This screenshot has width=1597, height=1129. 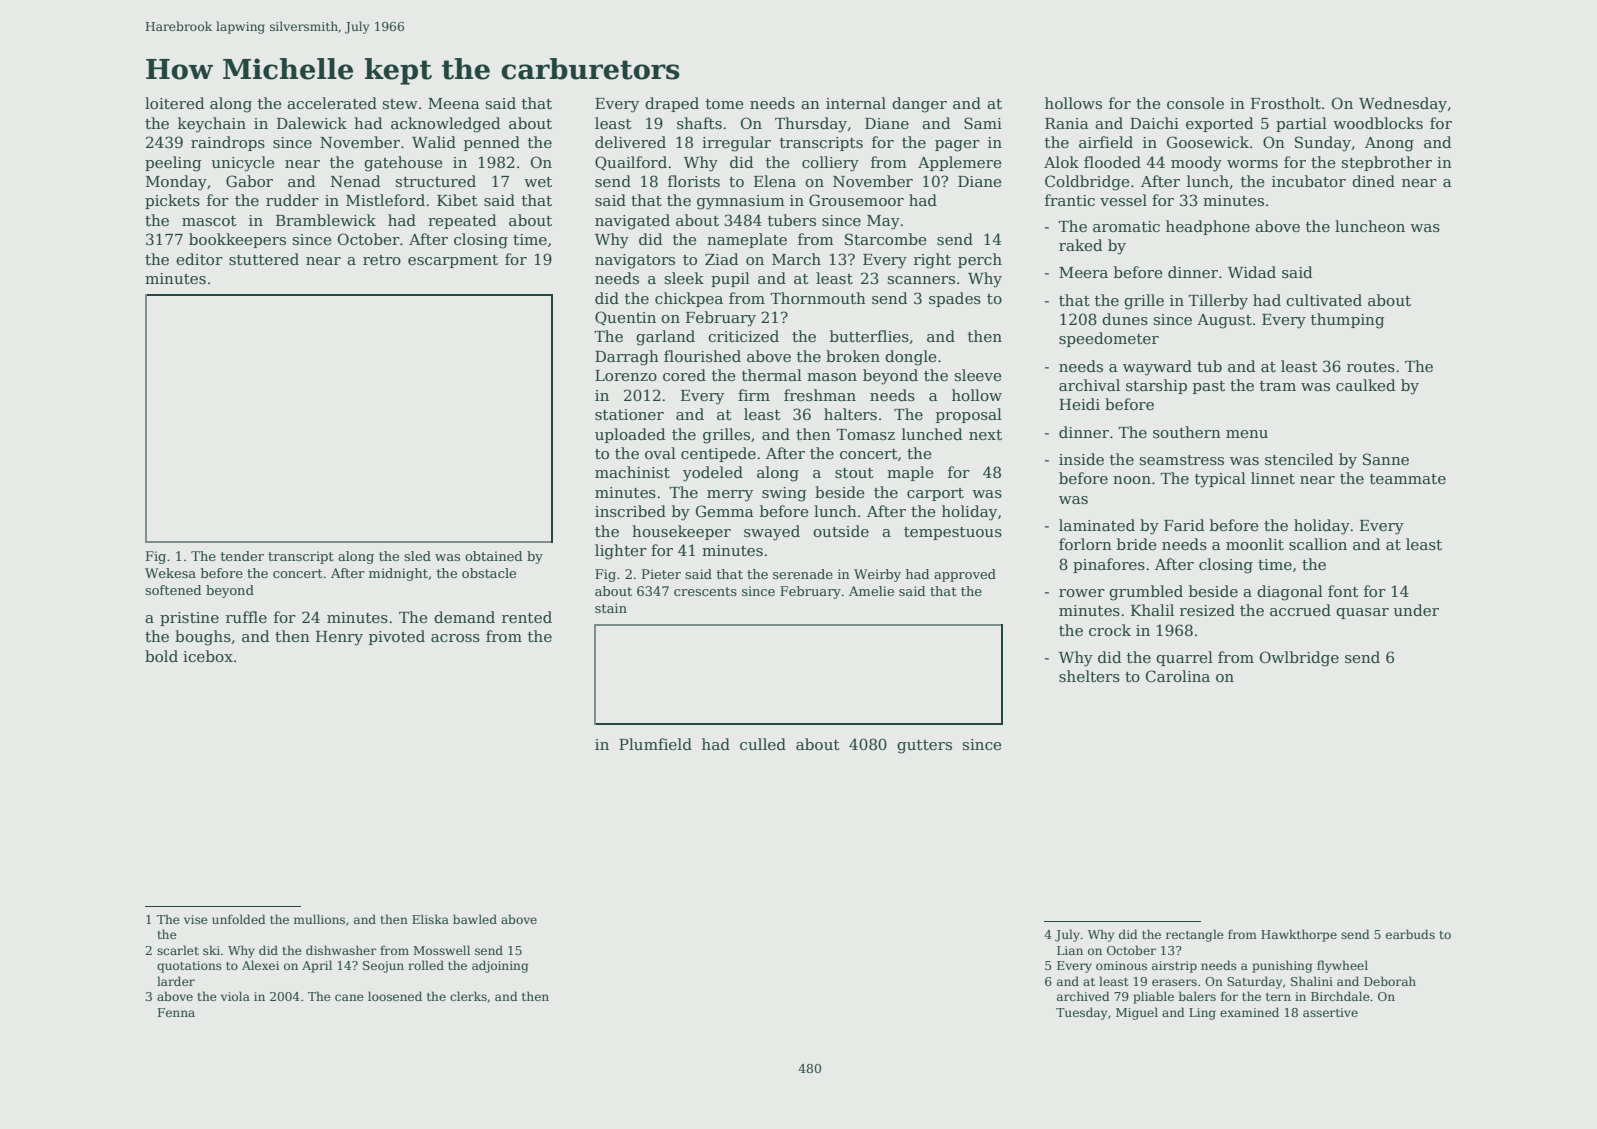 I want to click on Meena, so click(x=454, y=103).
